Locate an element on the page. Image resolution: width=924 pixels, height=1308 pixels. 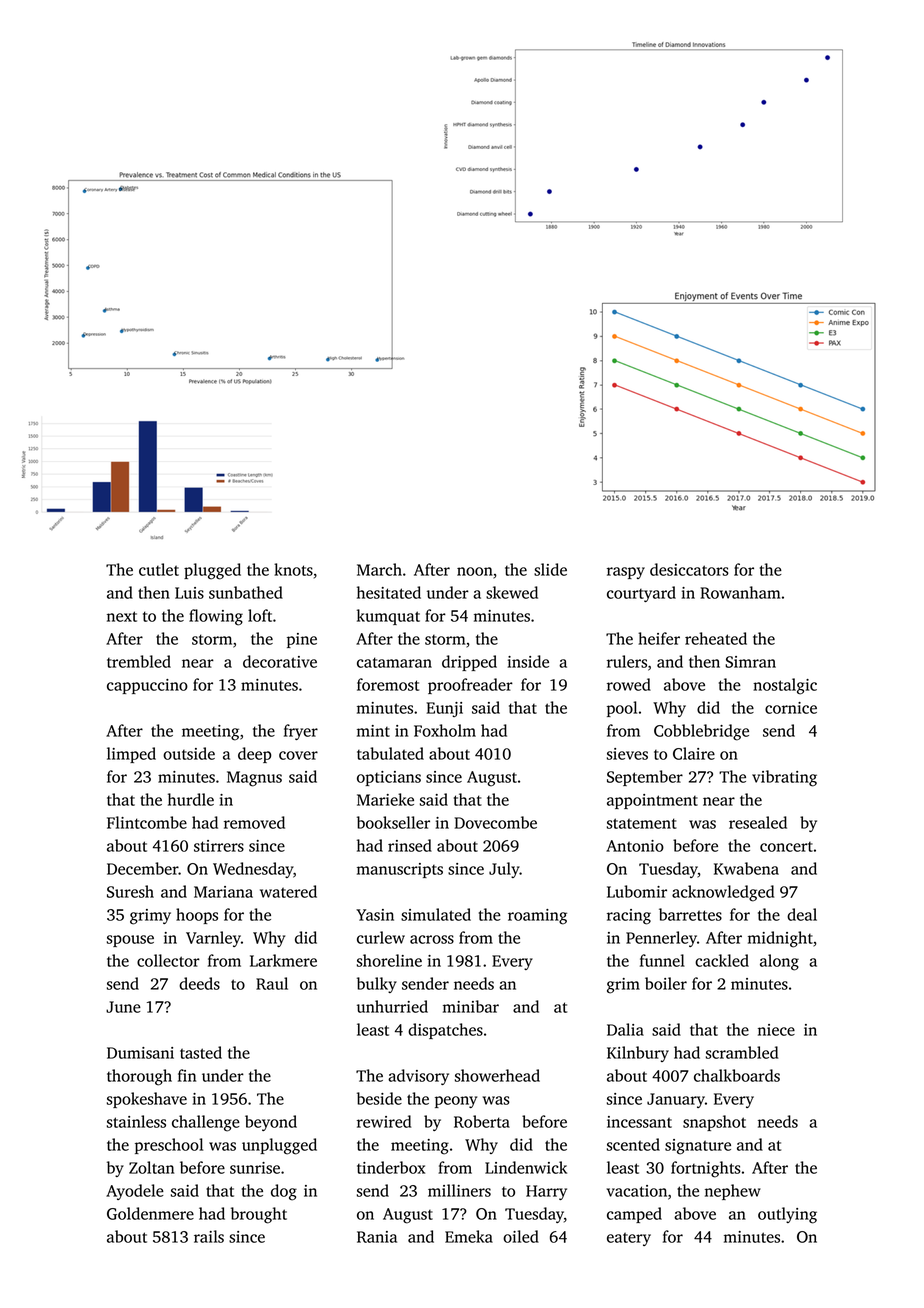
decorative is located at coordinates (280, 661).
